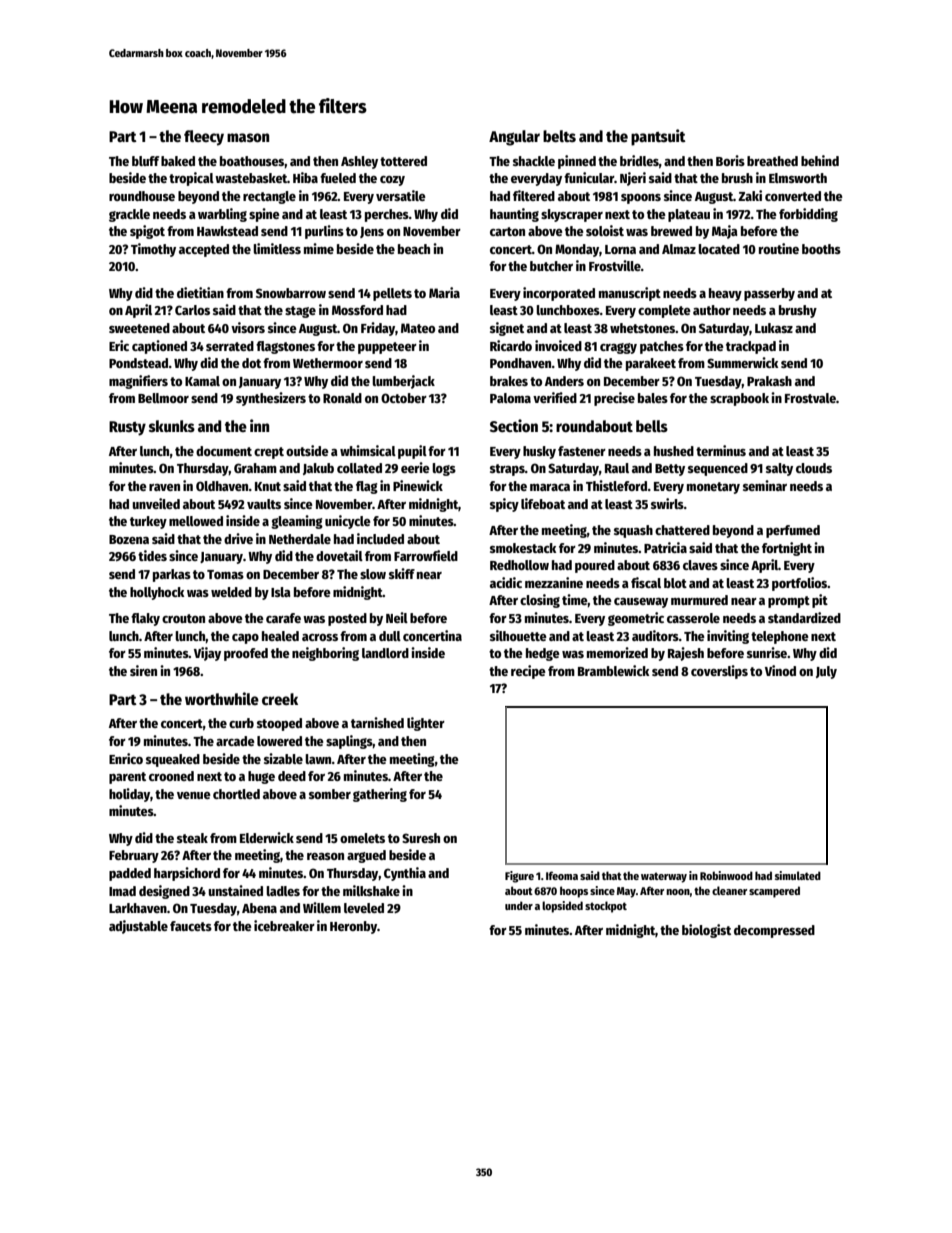 Image resolution: width=952 pixels, height=1233 pixels. I want to click on saplings, so click(349, 742).
